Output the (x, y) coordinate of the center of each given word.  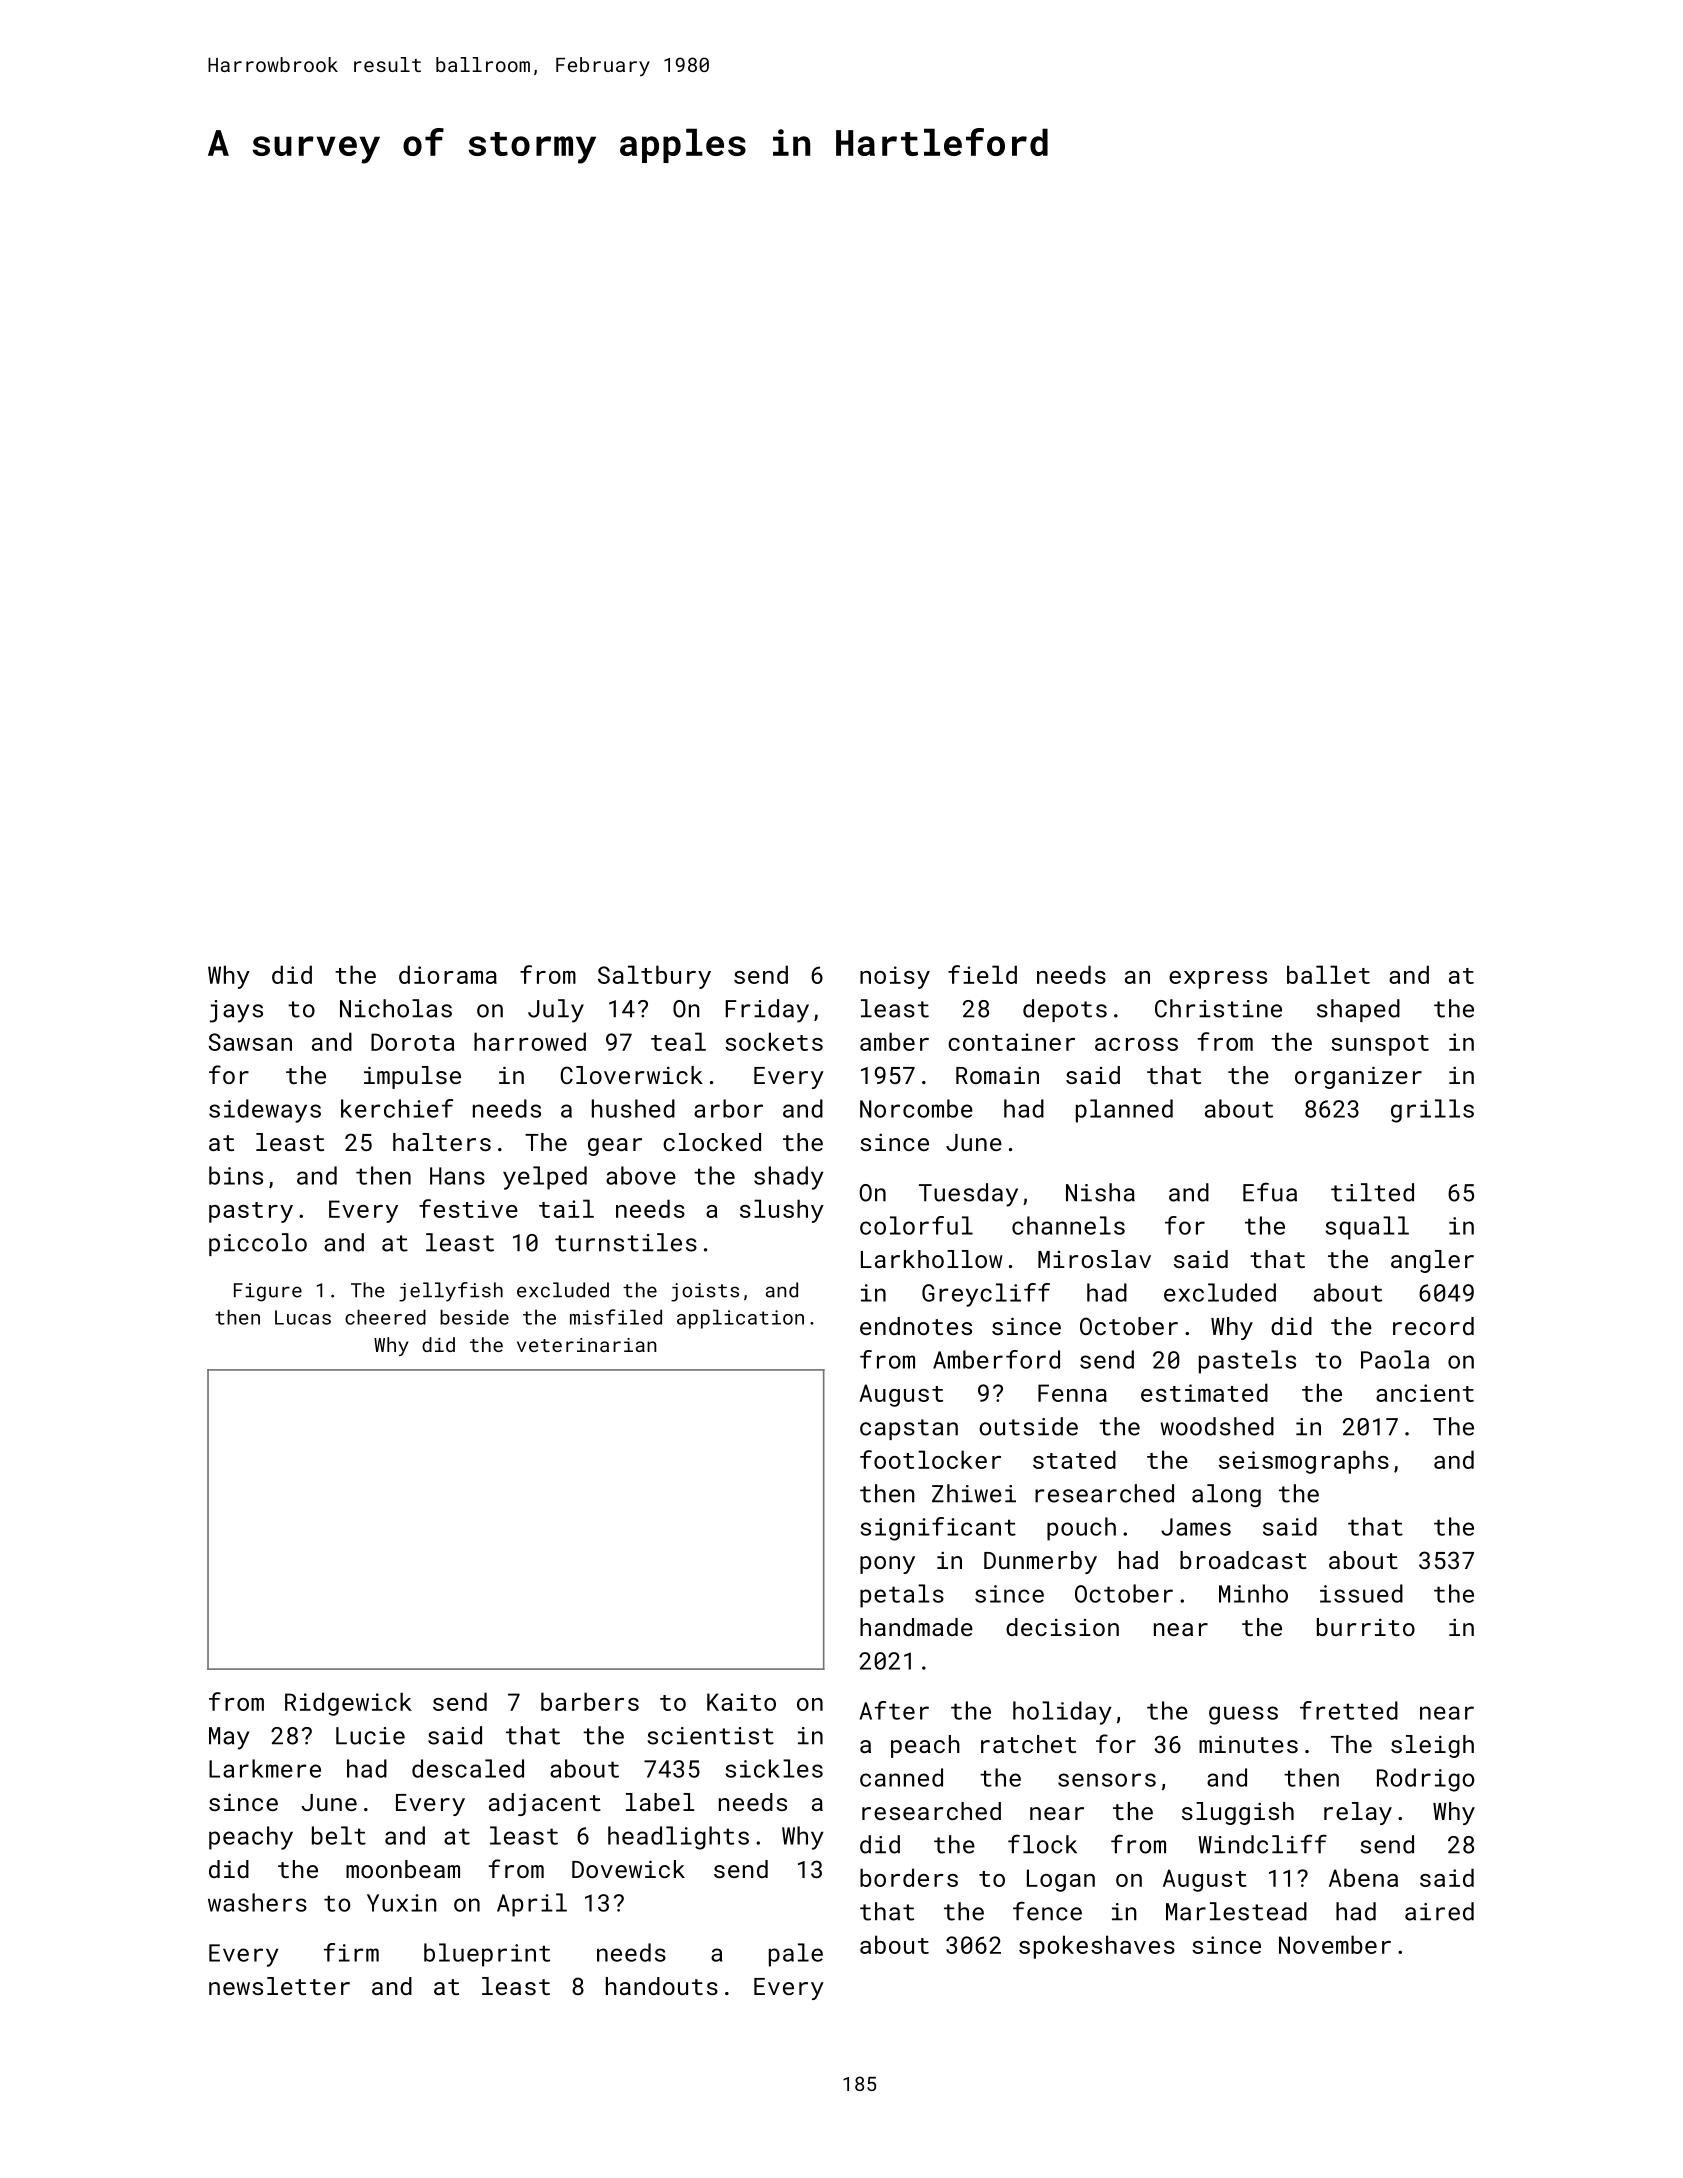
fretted (1349, 1710)
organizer (1358, 1077)
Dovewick (628, 1869)
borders (909, 1877)
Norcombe (916, 1108)
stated (1074, 1459)
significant (938, 1529)
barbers (590, 1701)
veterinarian (586, 1345)
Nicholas (396, 1008)
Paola (1395, 1359)
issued (1361, 1593)
